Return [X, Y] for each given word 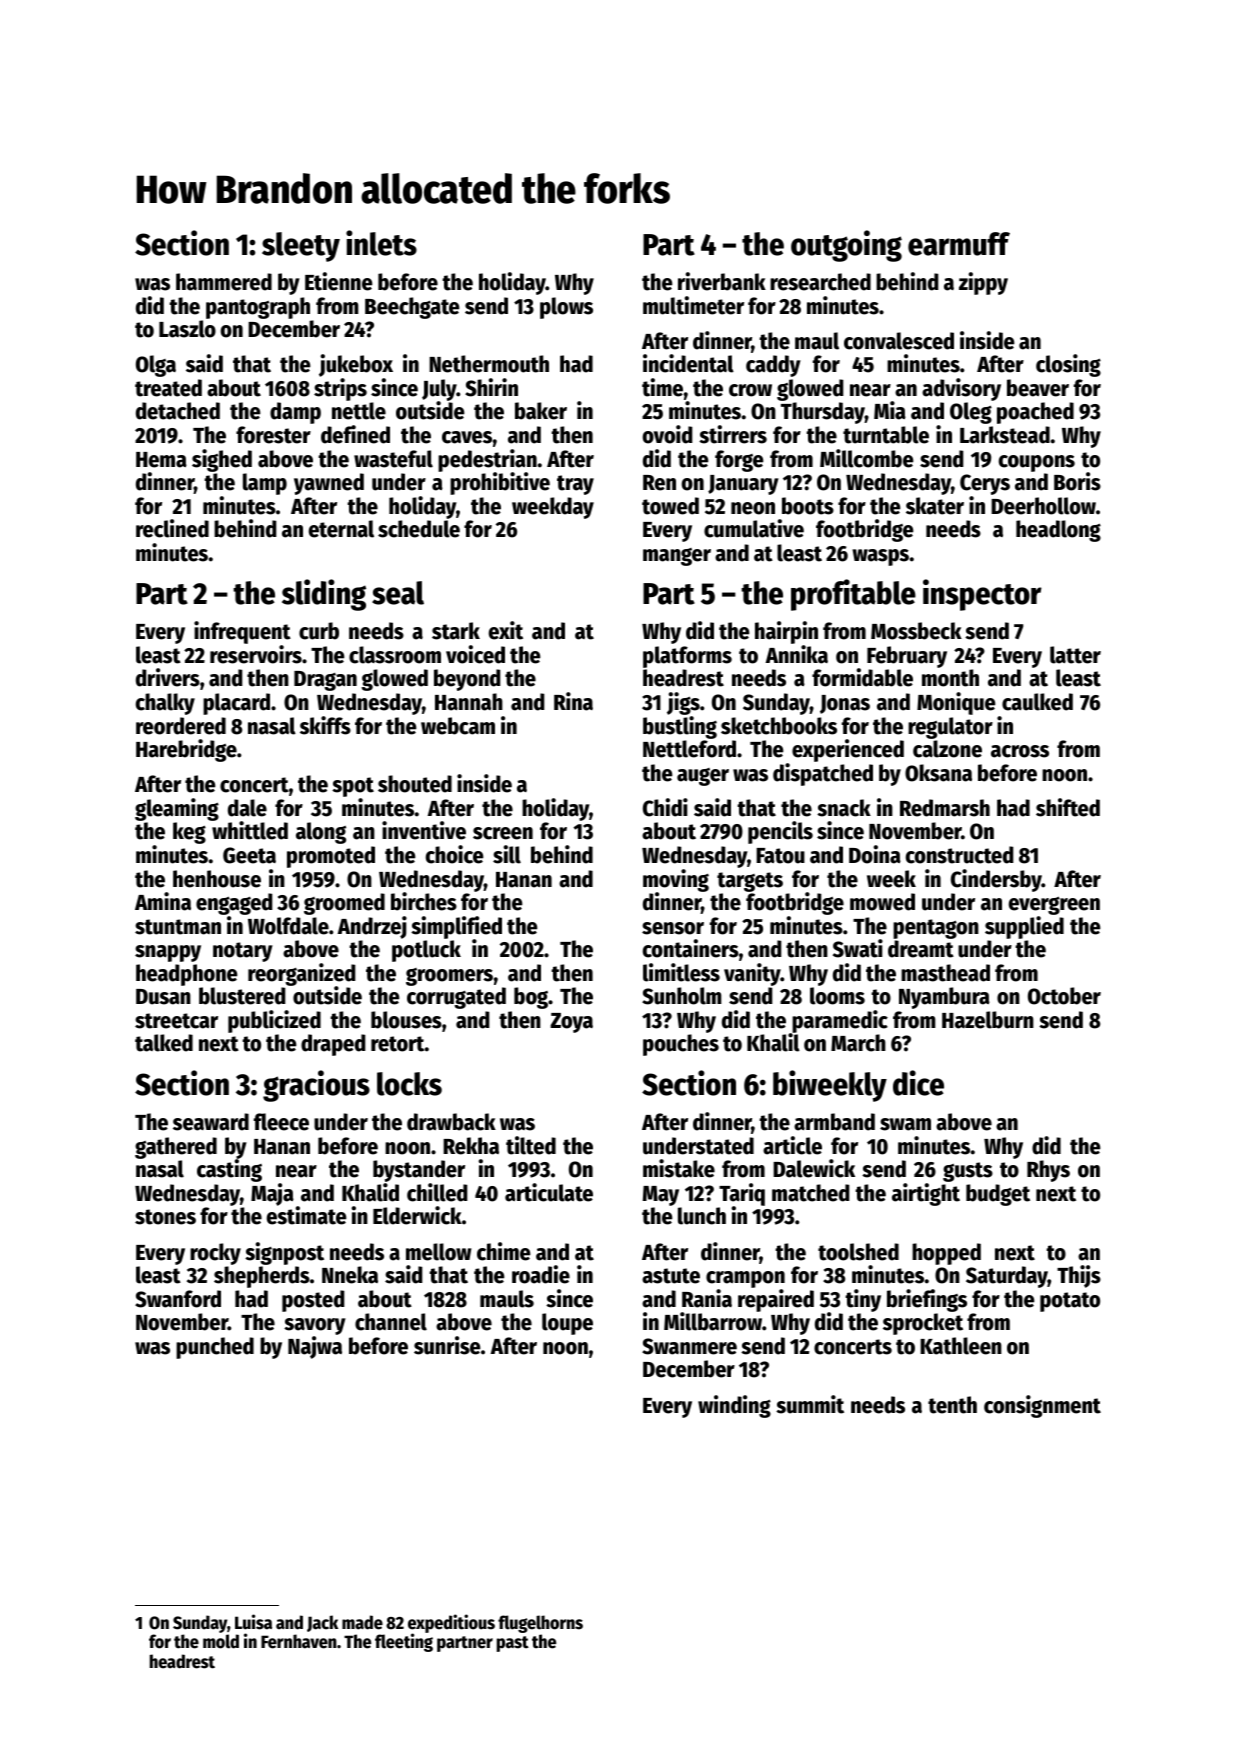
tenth [952, 1405]
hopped [946, 1254]
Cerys [985, 484]
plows [566, 308]
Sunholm [682, 996]
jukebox [356, 365]
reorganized [302, 975]
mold [221, 1642]
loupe [567, 1324]
